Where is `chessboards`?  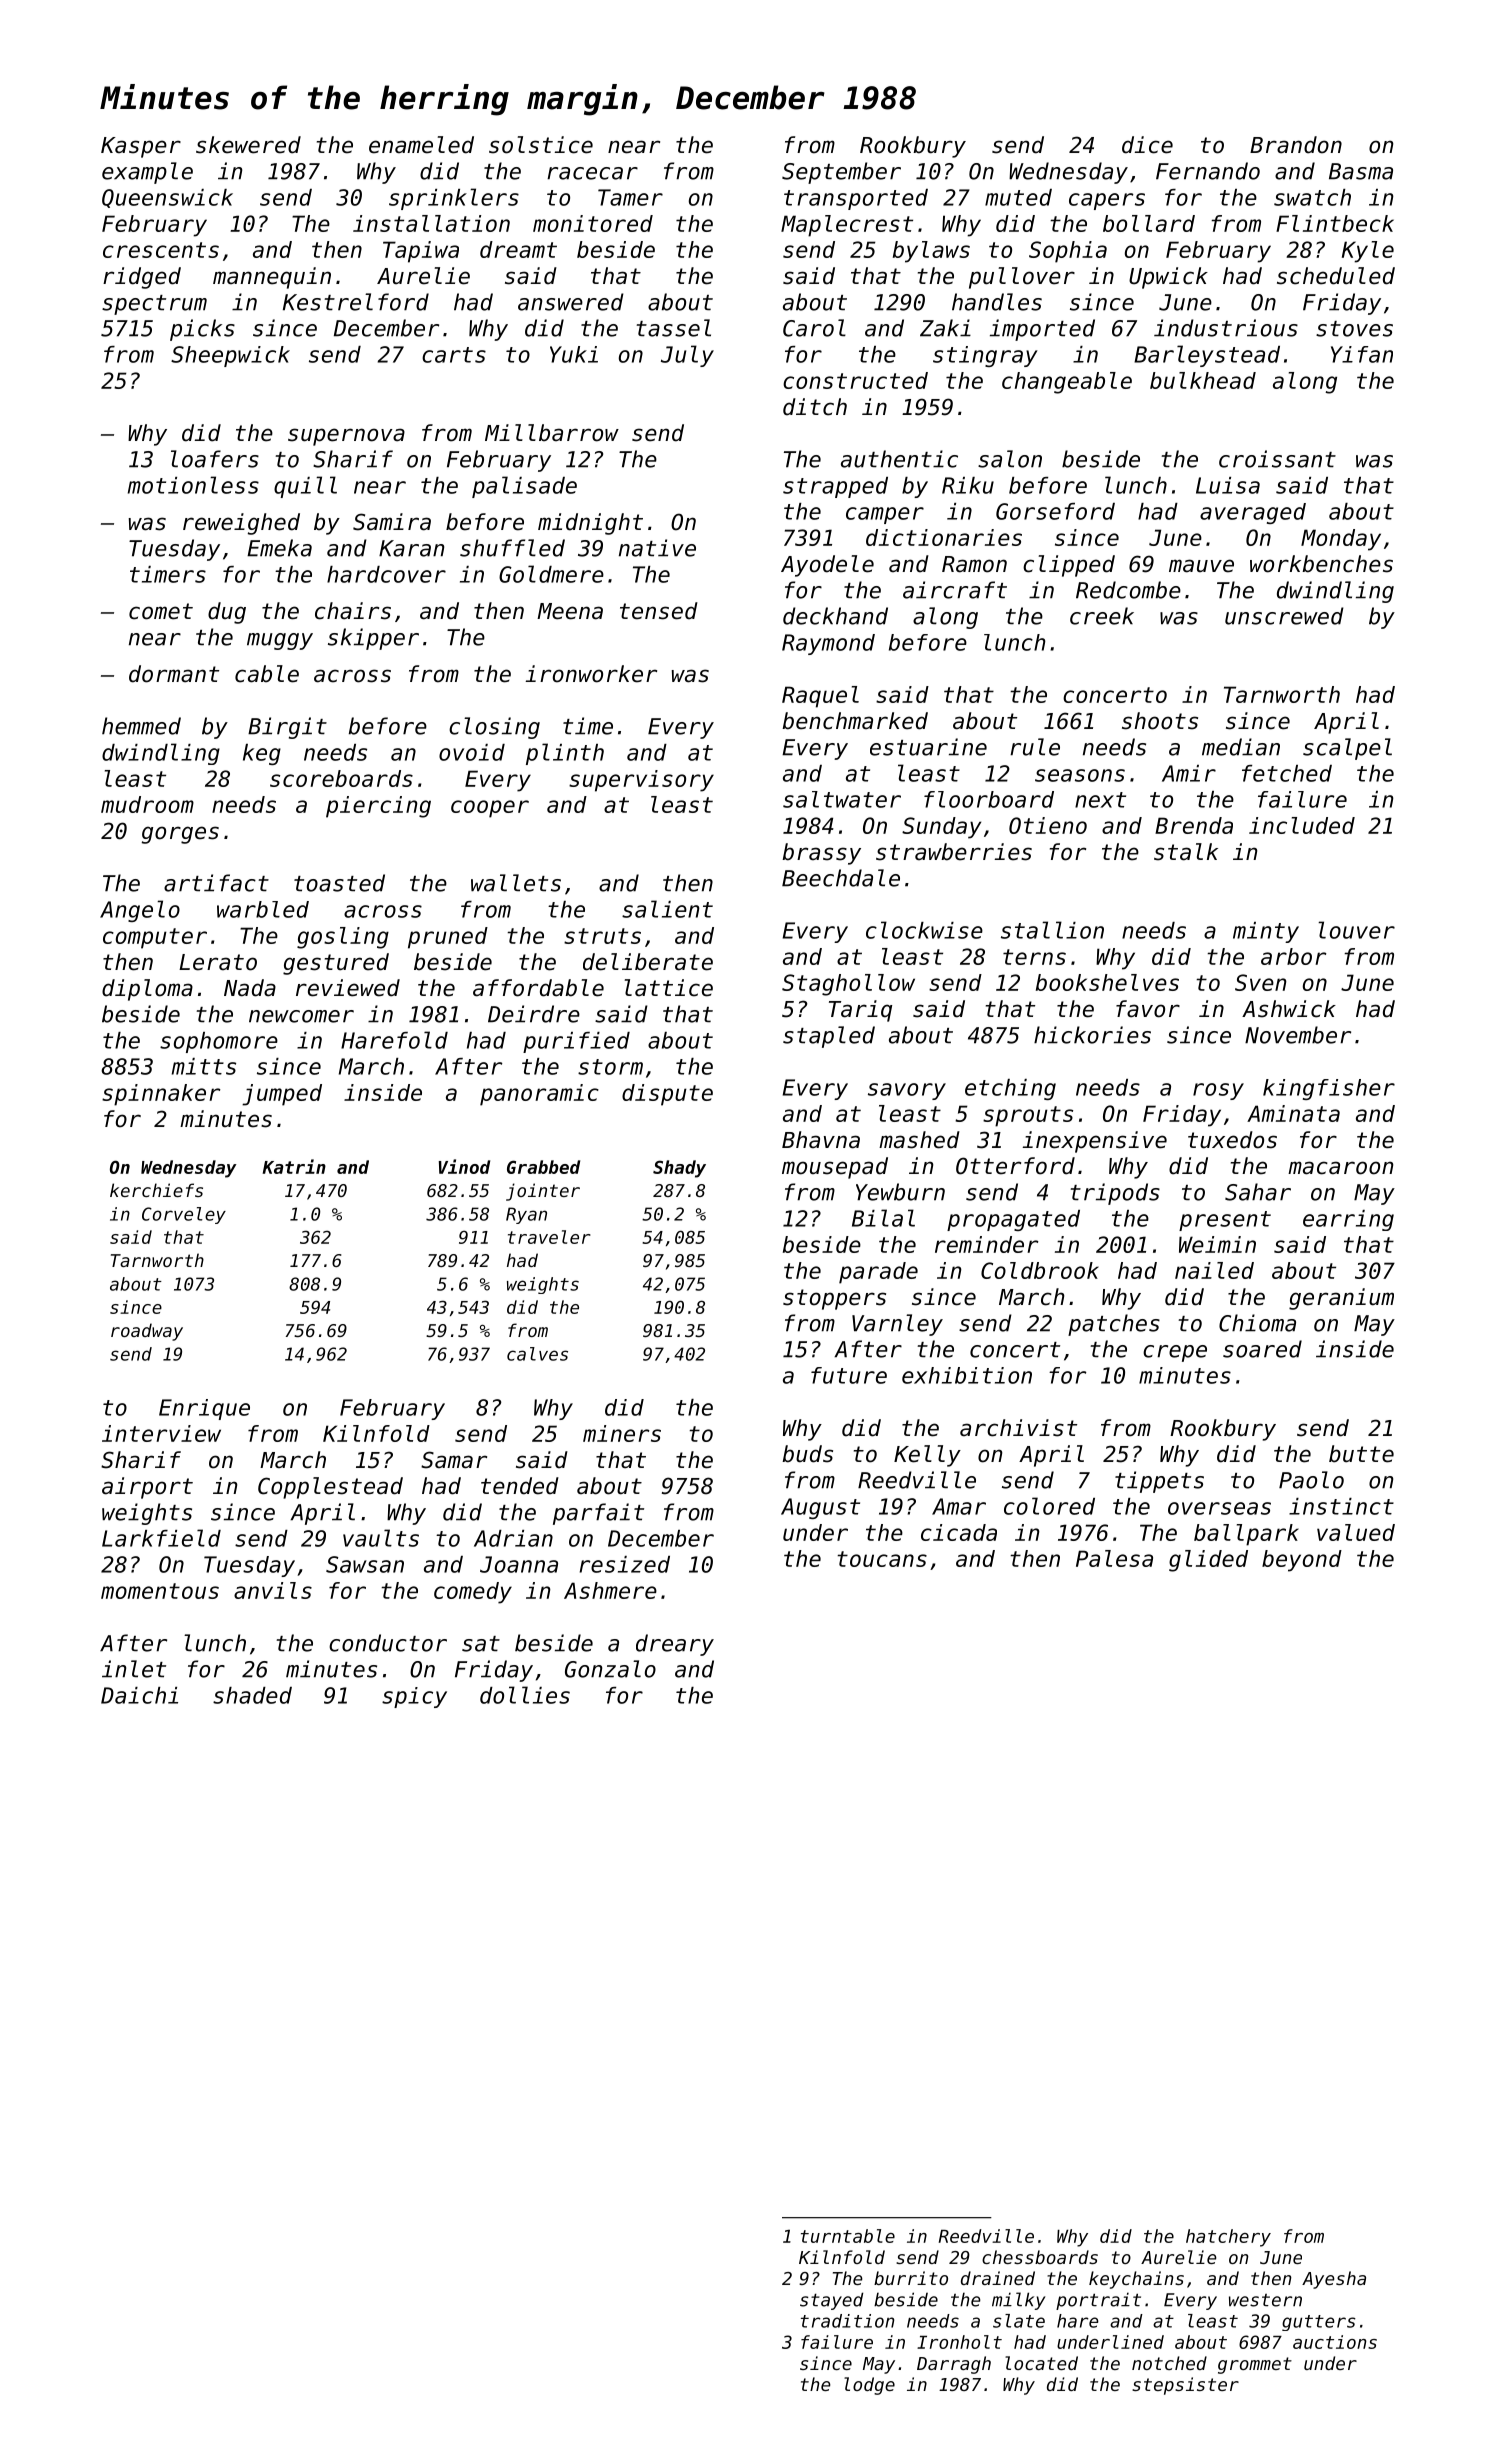 chessboards is located at coordinates (1040, 2257).
